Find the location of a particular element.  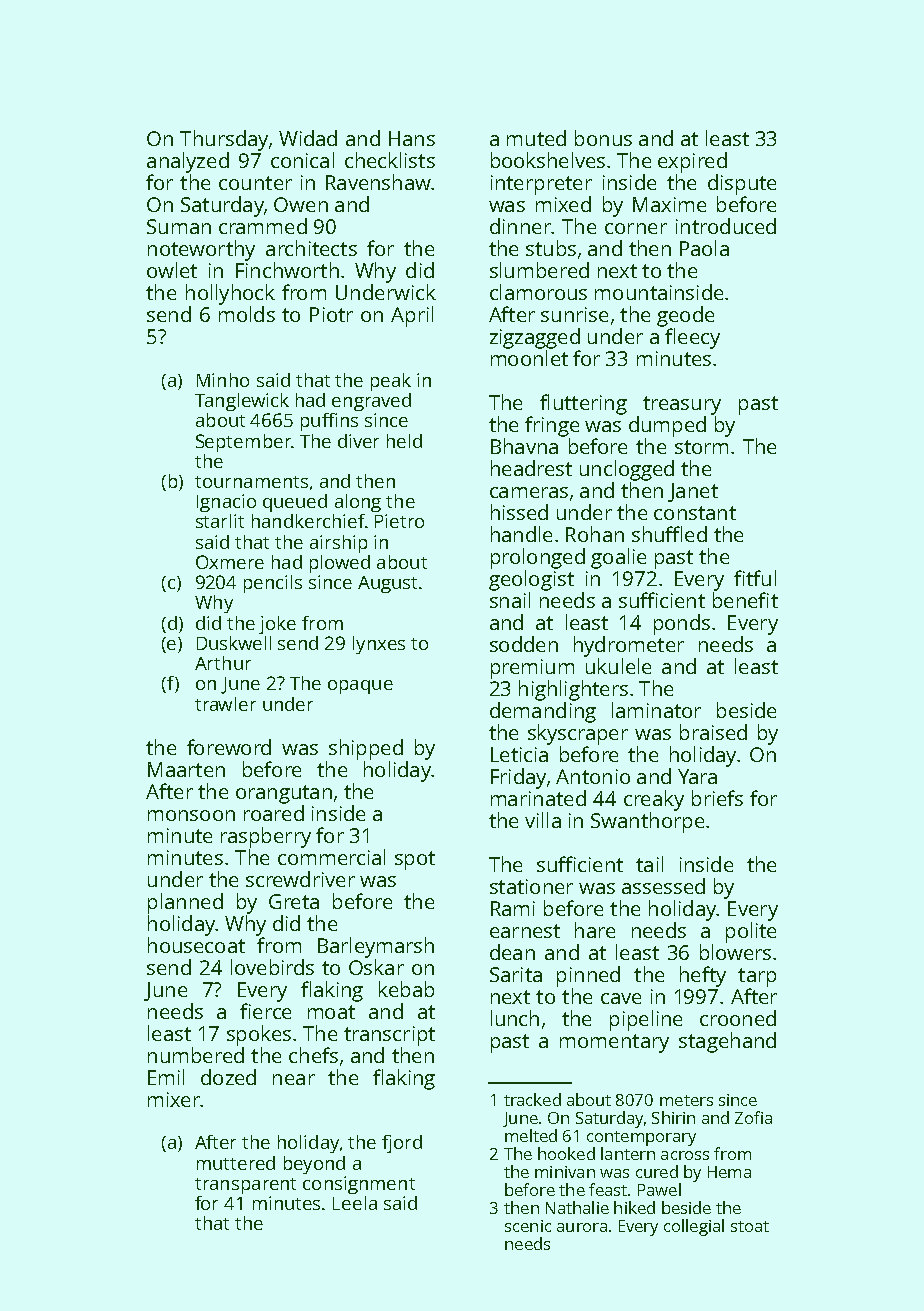

scenic is located at coordinates (528, 1226).
